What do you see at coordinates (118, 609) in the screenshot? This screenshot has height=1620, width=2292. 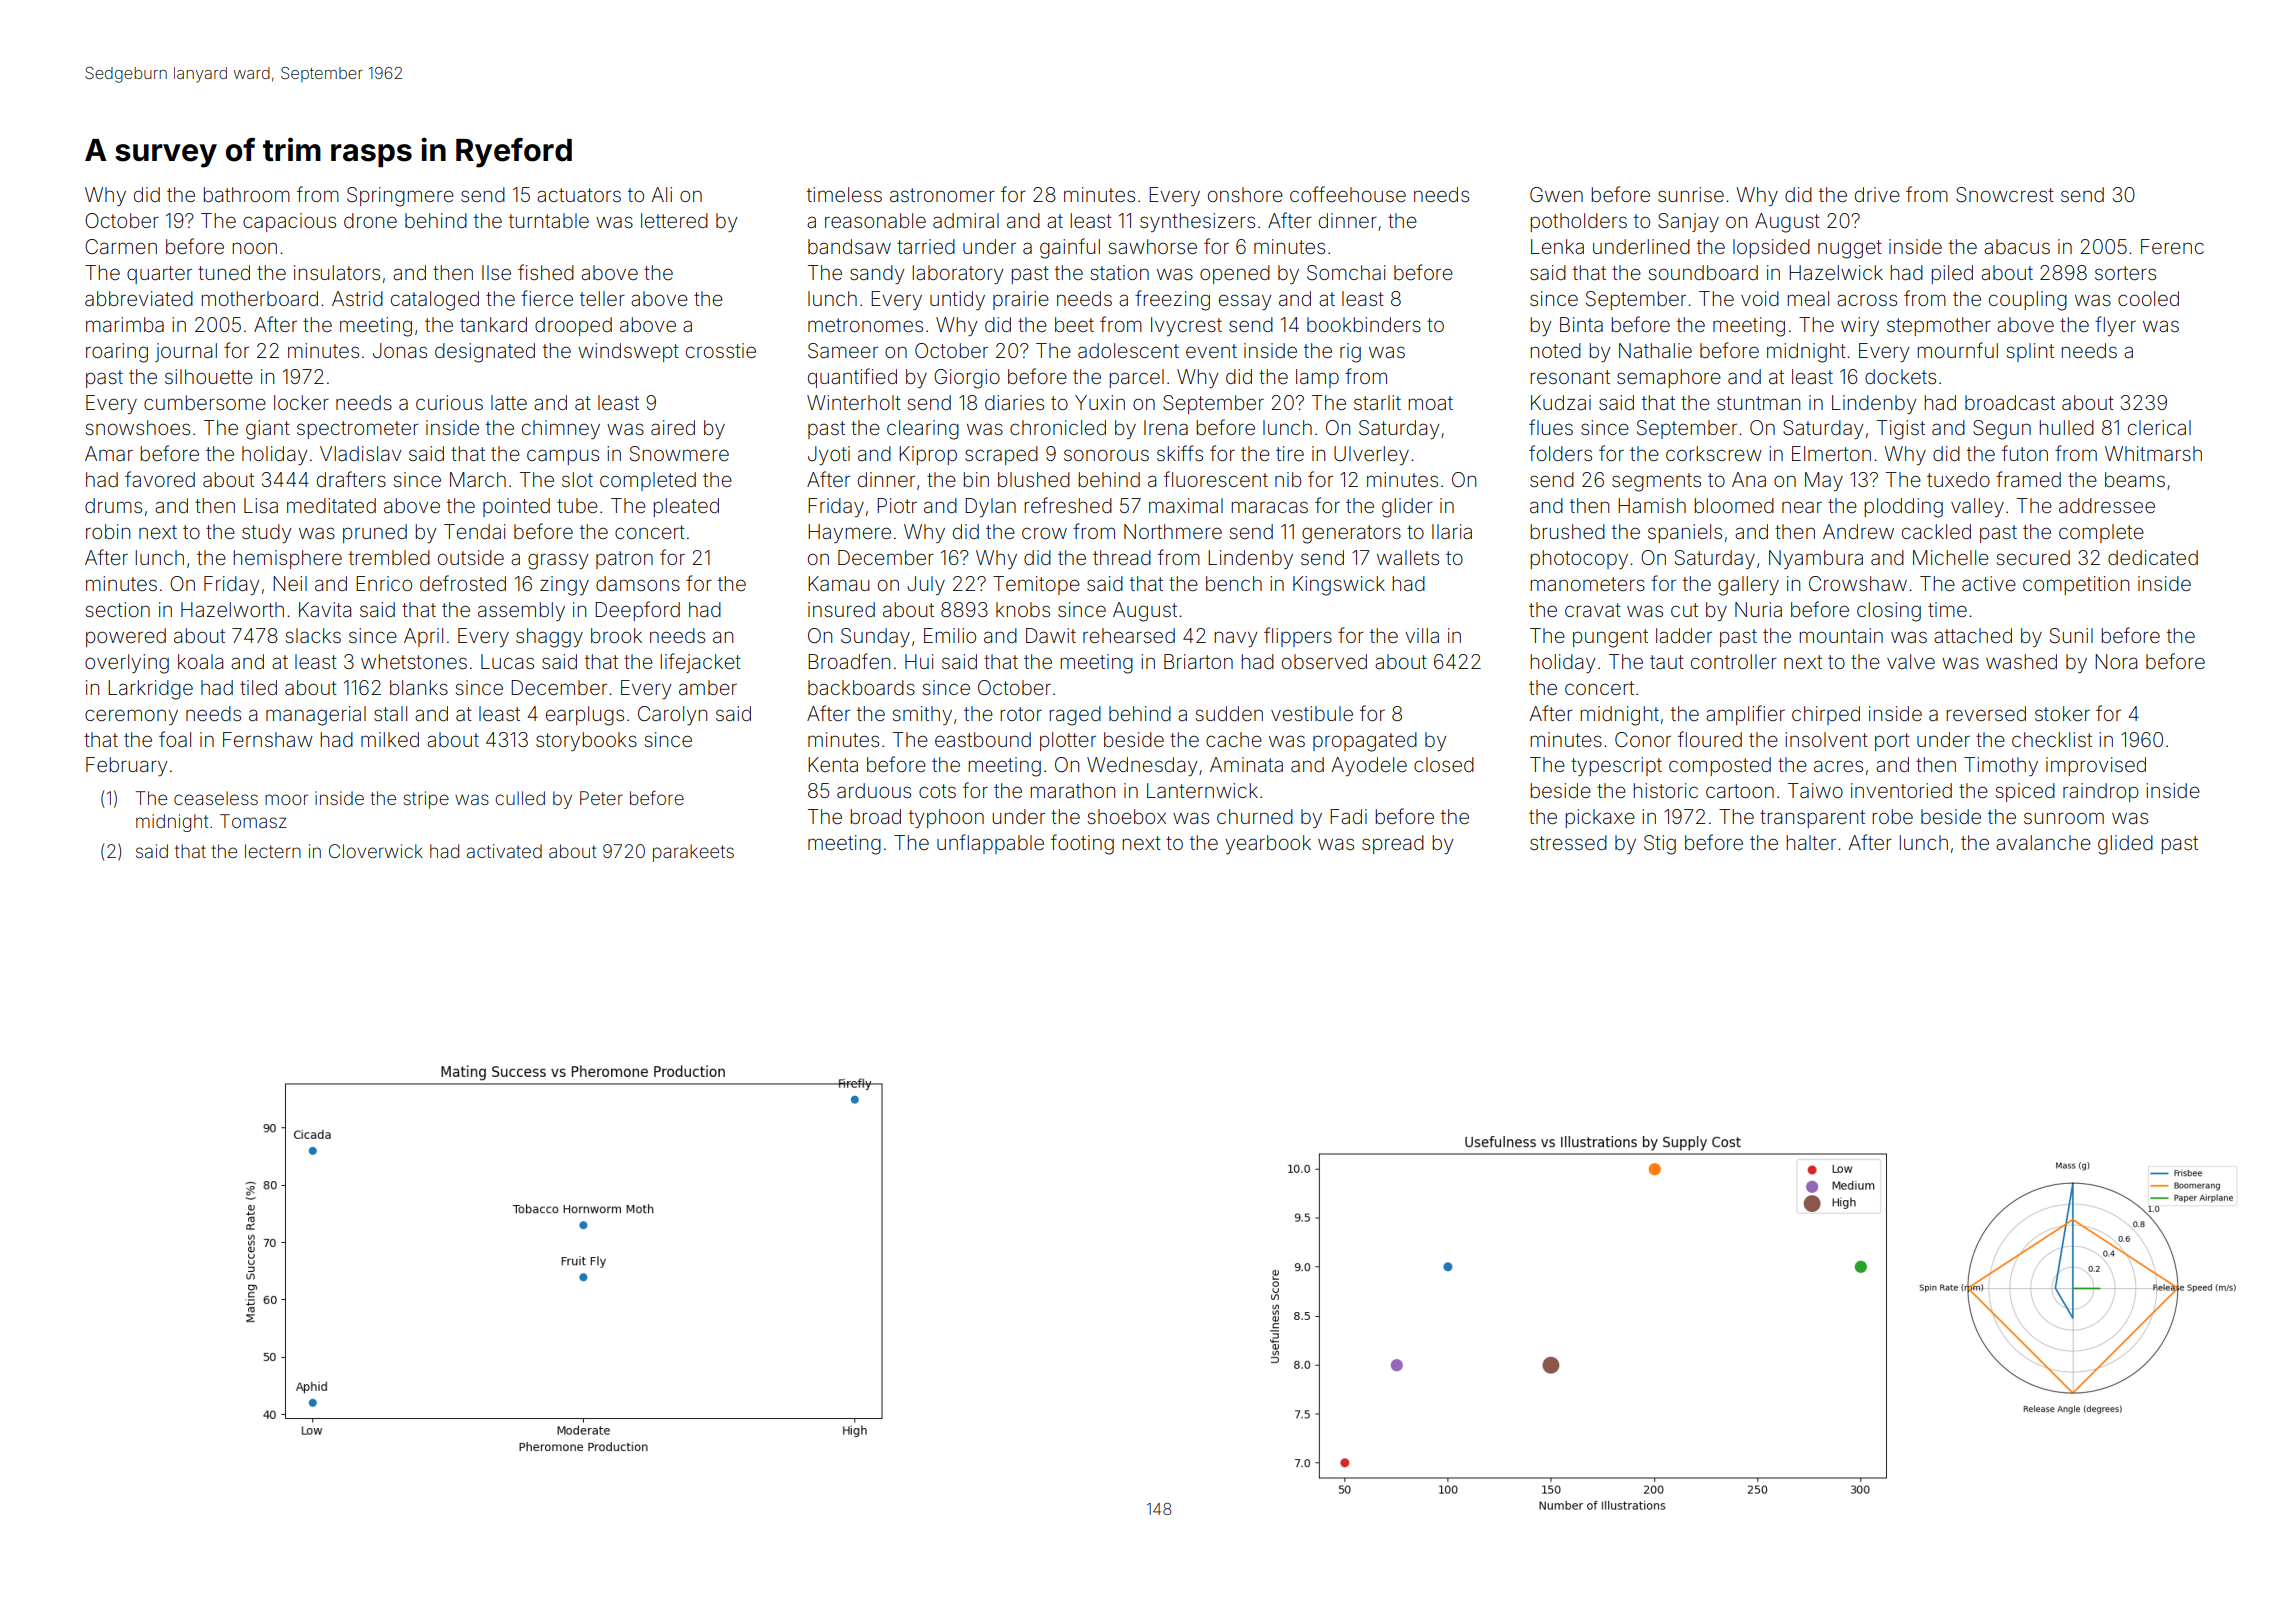 I see `section` at bounding box center [118, 609].
